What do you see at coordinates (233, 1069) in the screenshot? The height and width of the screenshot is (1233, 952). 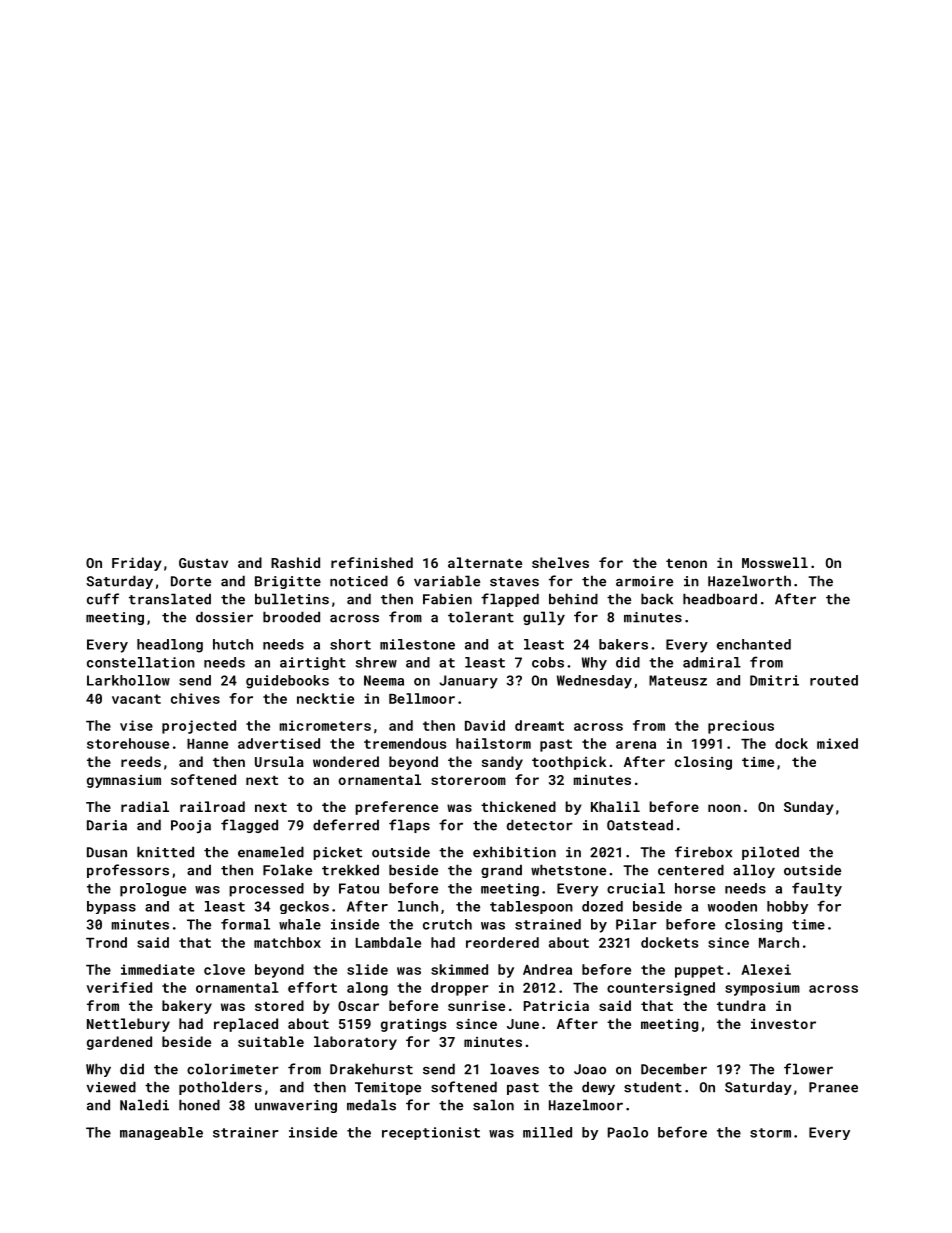 I see `colorimeter` at bounding box center [233, 1069].
